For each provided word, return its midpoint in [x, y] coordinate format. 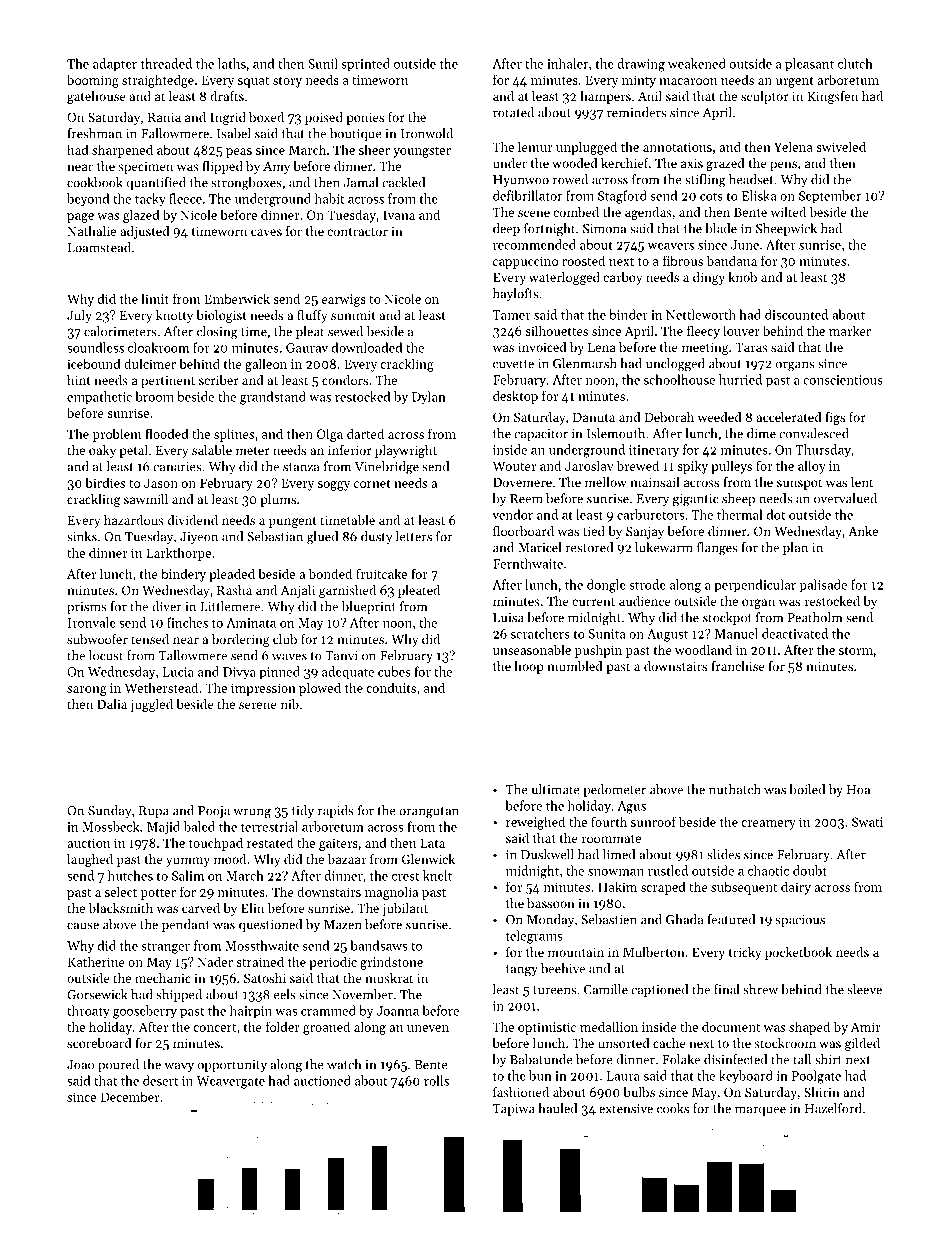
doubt [810, 870]
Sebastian [275, 536]
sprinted [366, 64]
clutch [855, 63]
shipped [179, 995]
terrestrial [269, 826]
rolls [436, 1080]
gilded [862, 1044]
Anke [863, 531]
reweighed [535, 823]
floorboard [523, 531]
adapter [115, 64]
